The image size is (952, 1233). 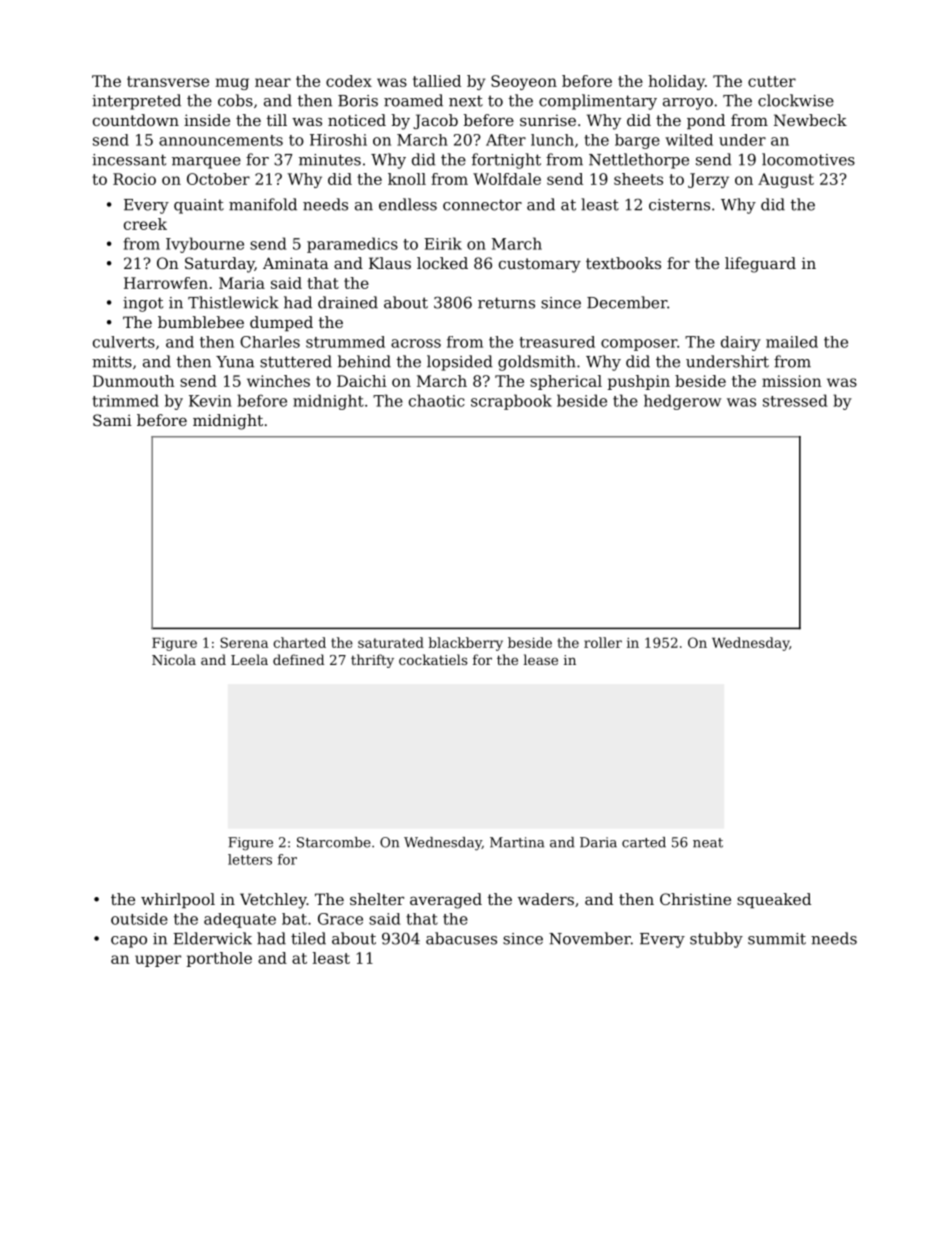 I want to click on whirlpool, so click(x=178, y=900).
